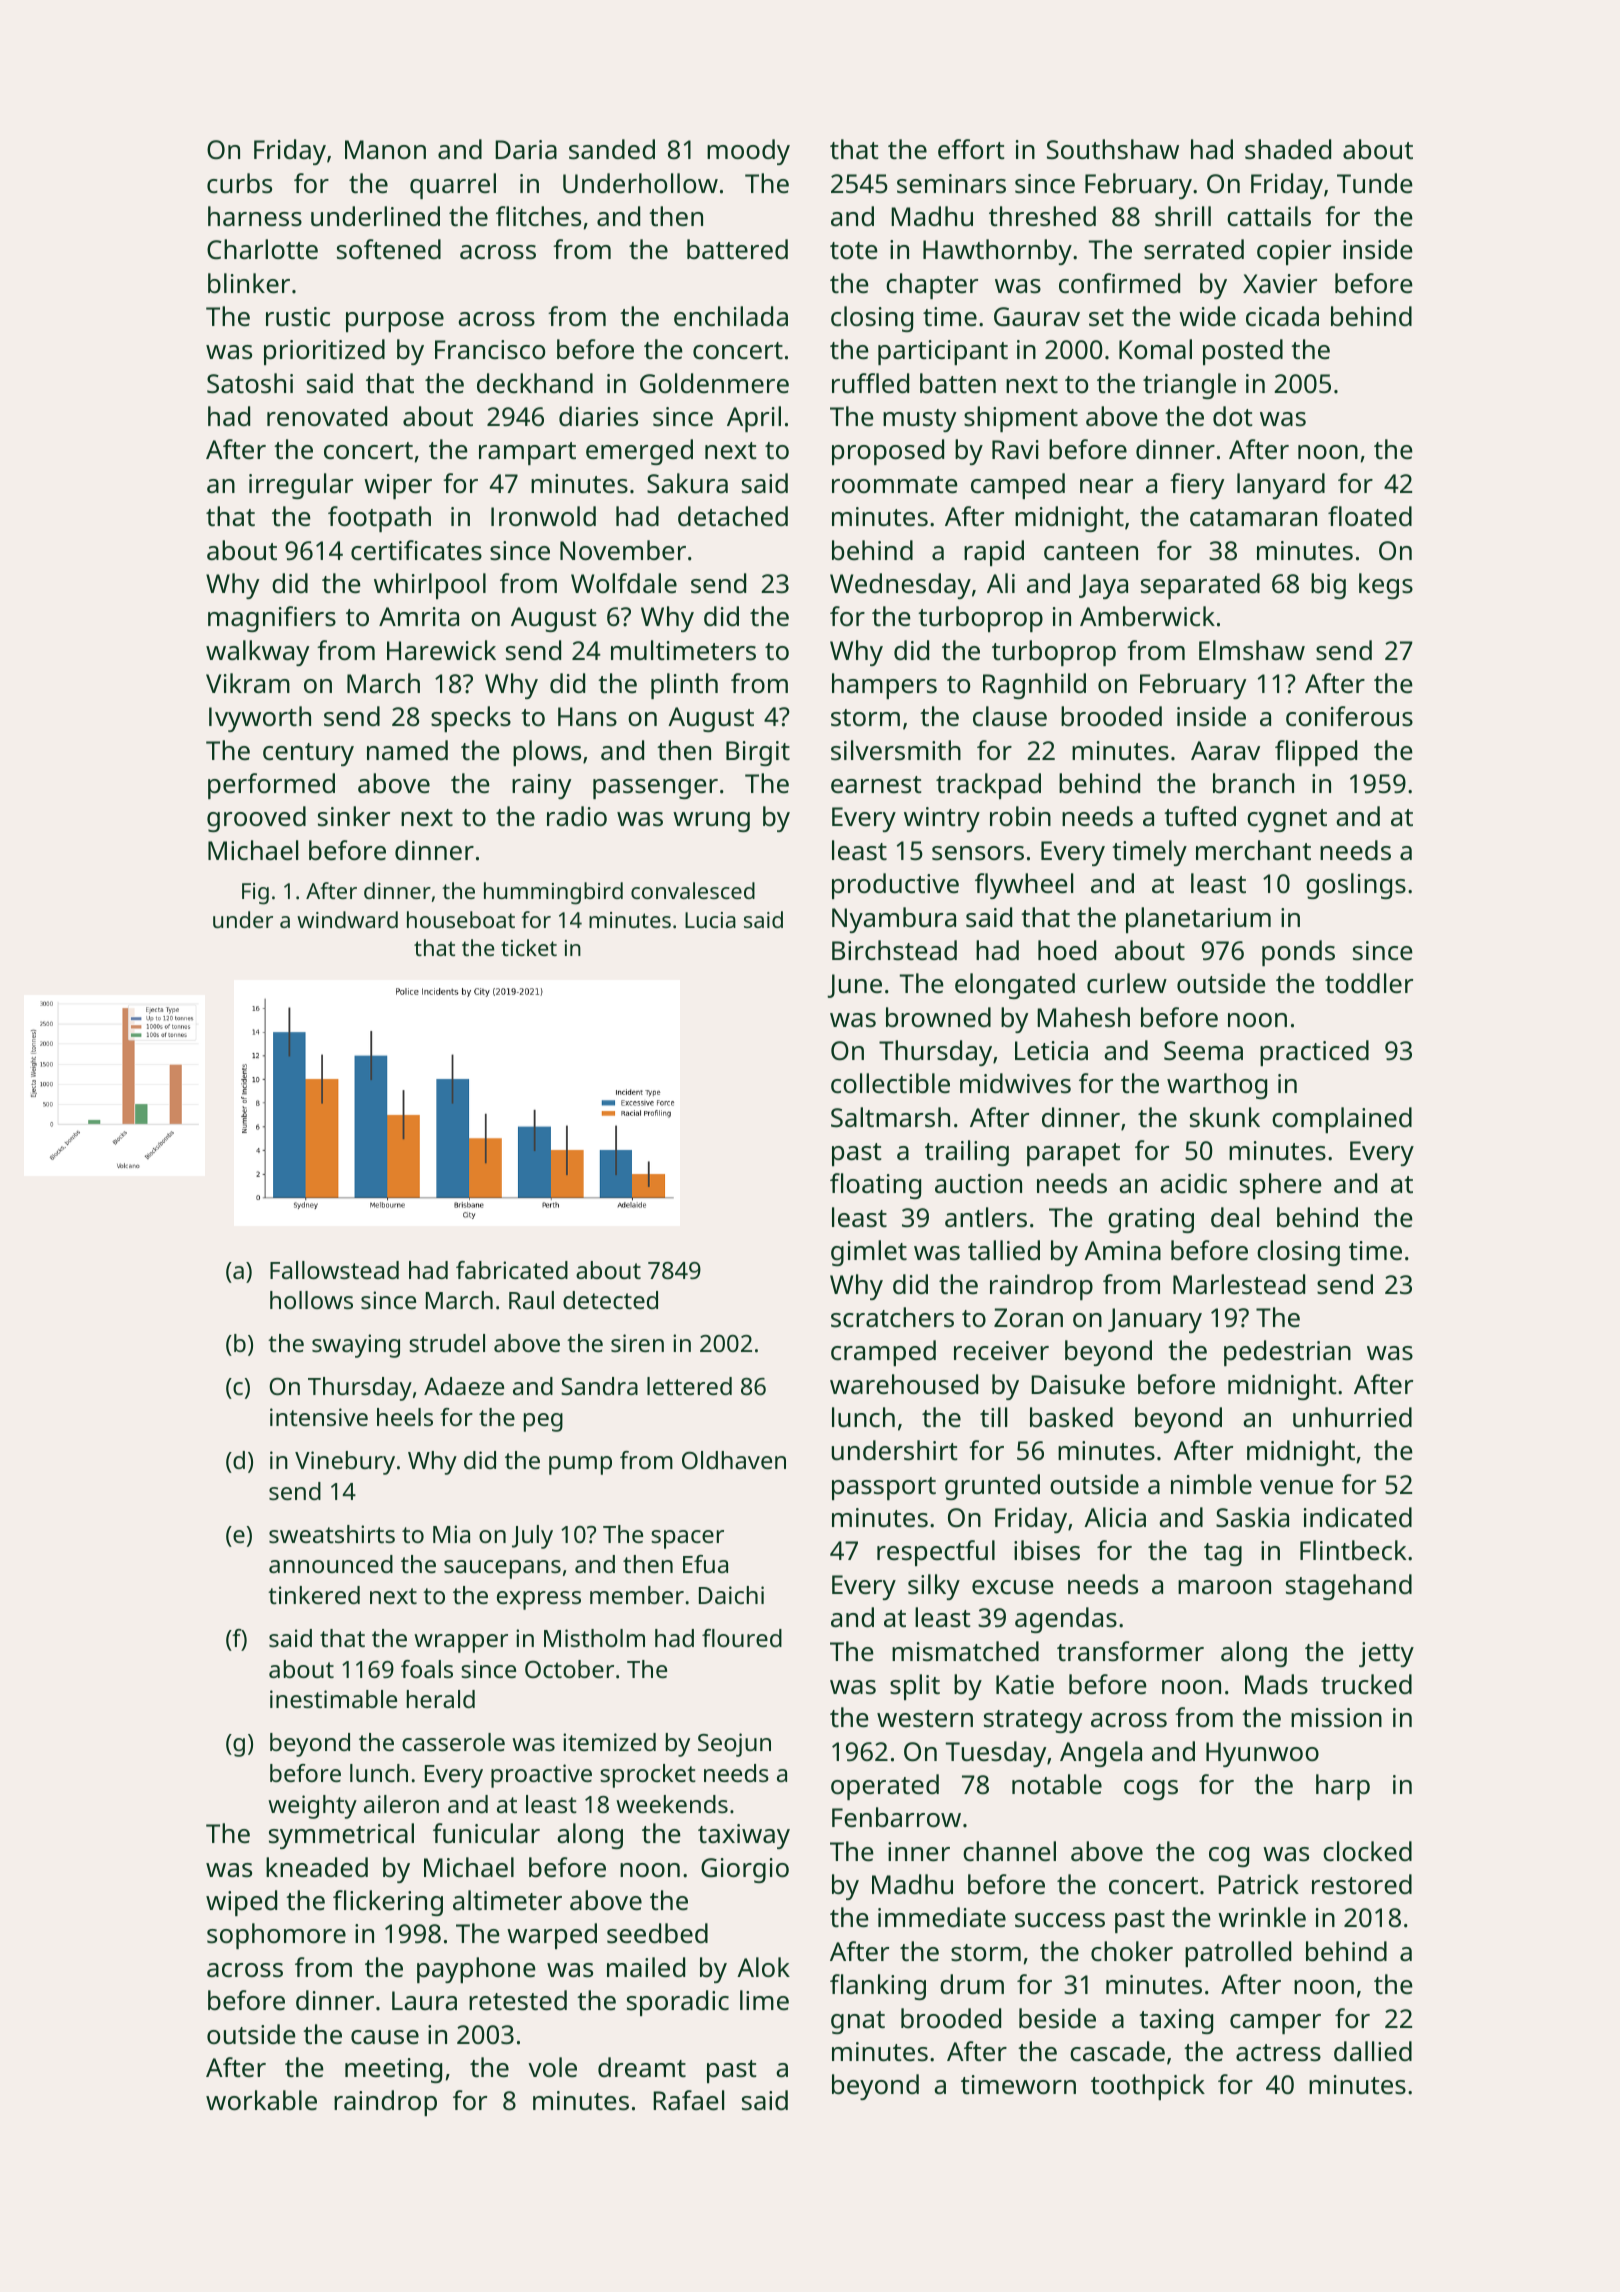 The image size is (1620, 2292). What do you see at coordinates (689, 1386) in the screenshot?
I see `lettered` at bounding box center [689, 1386].
